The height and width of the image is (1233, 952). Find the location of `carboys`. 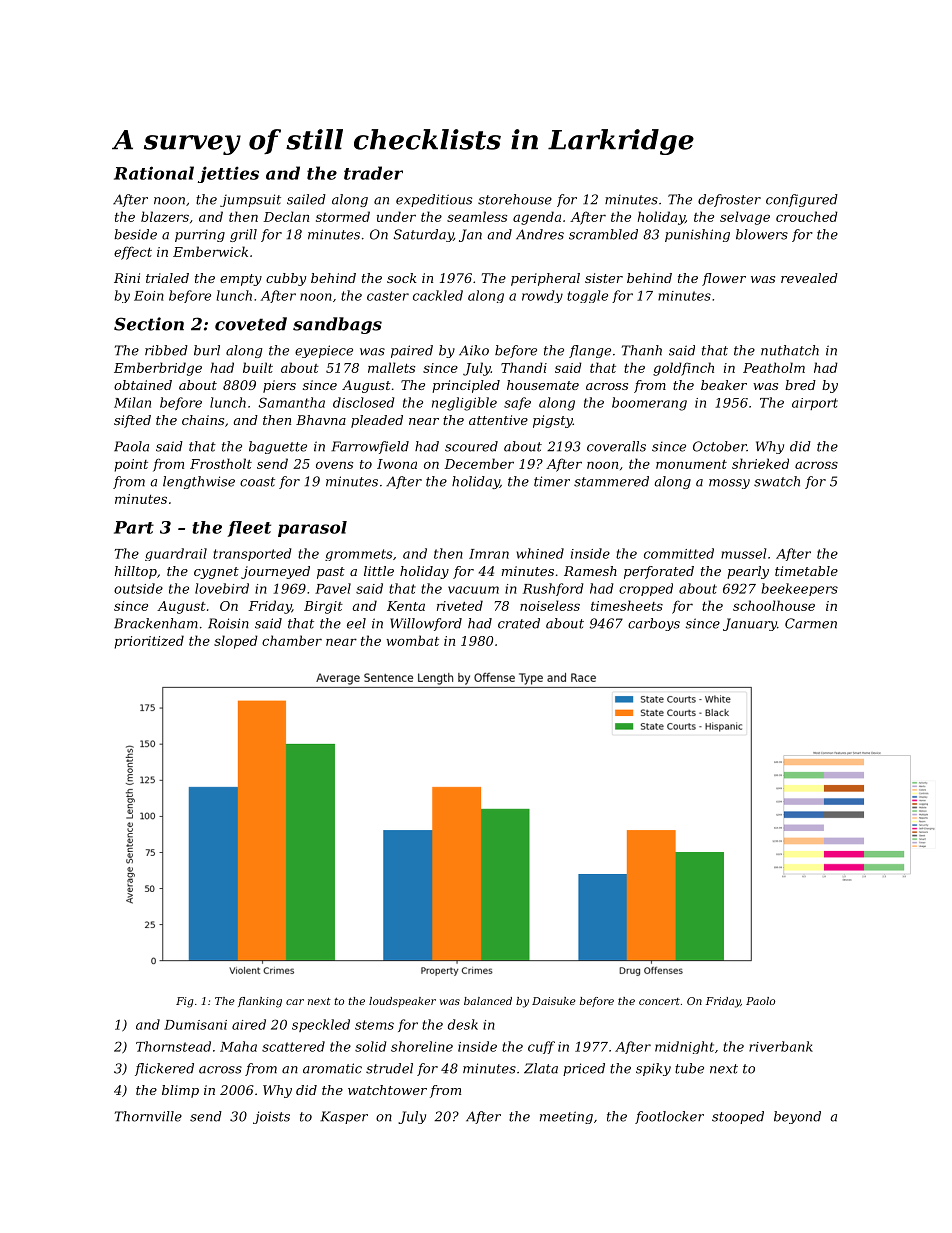

carboys is located at coordinates (654, 624).
